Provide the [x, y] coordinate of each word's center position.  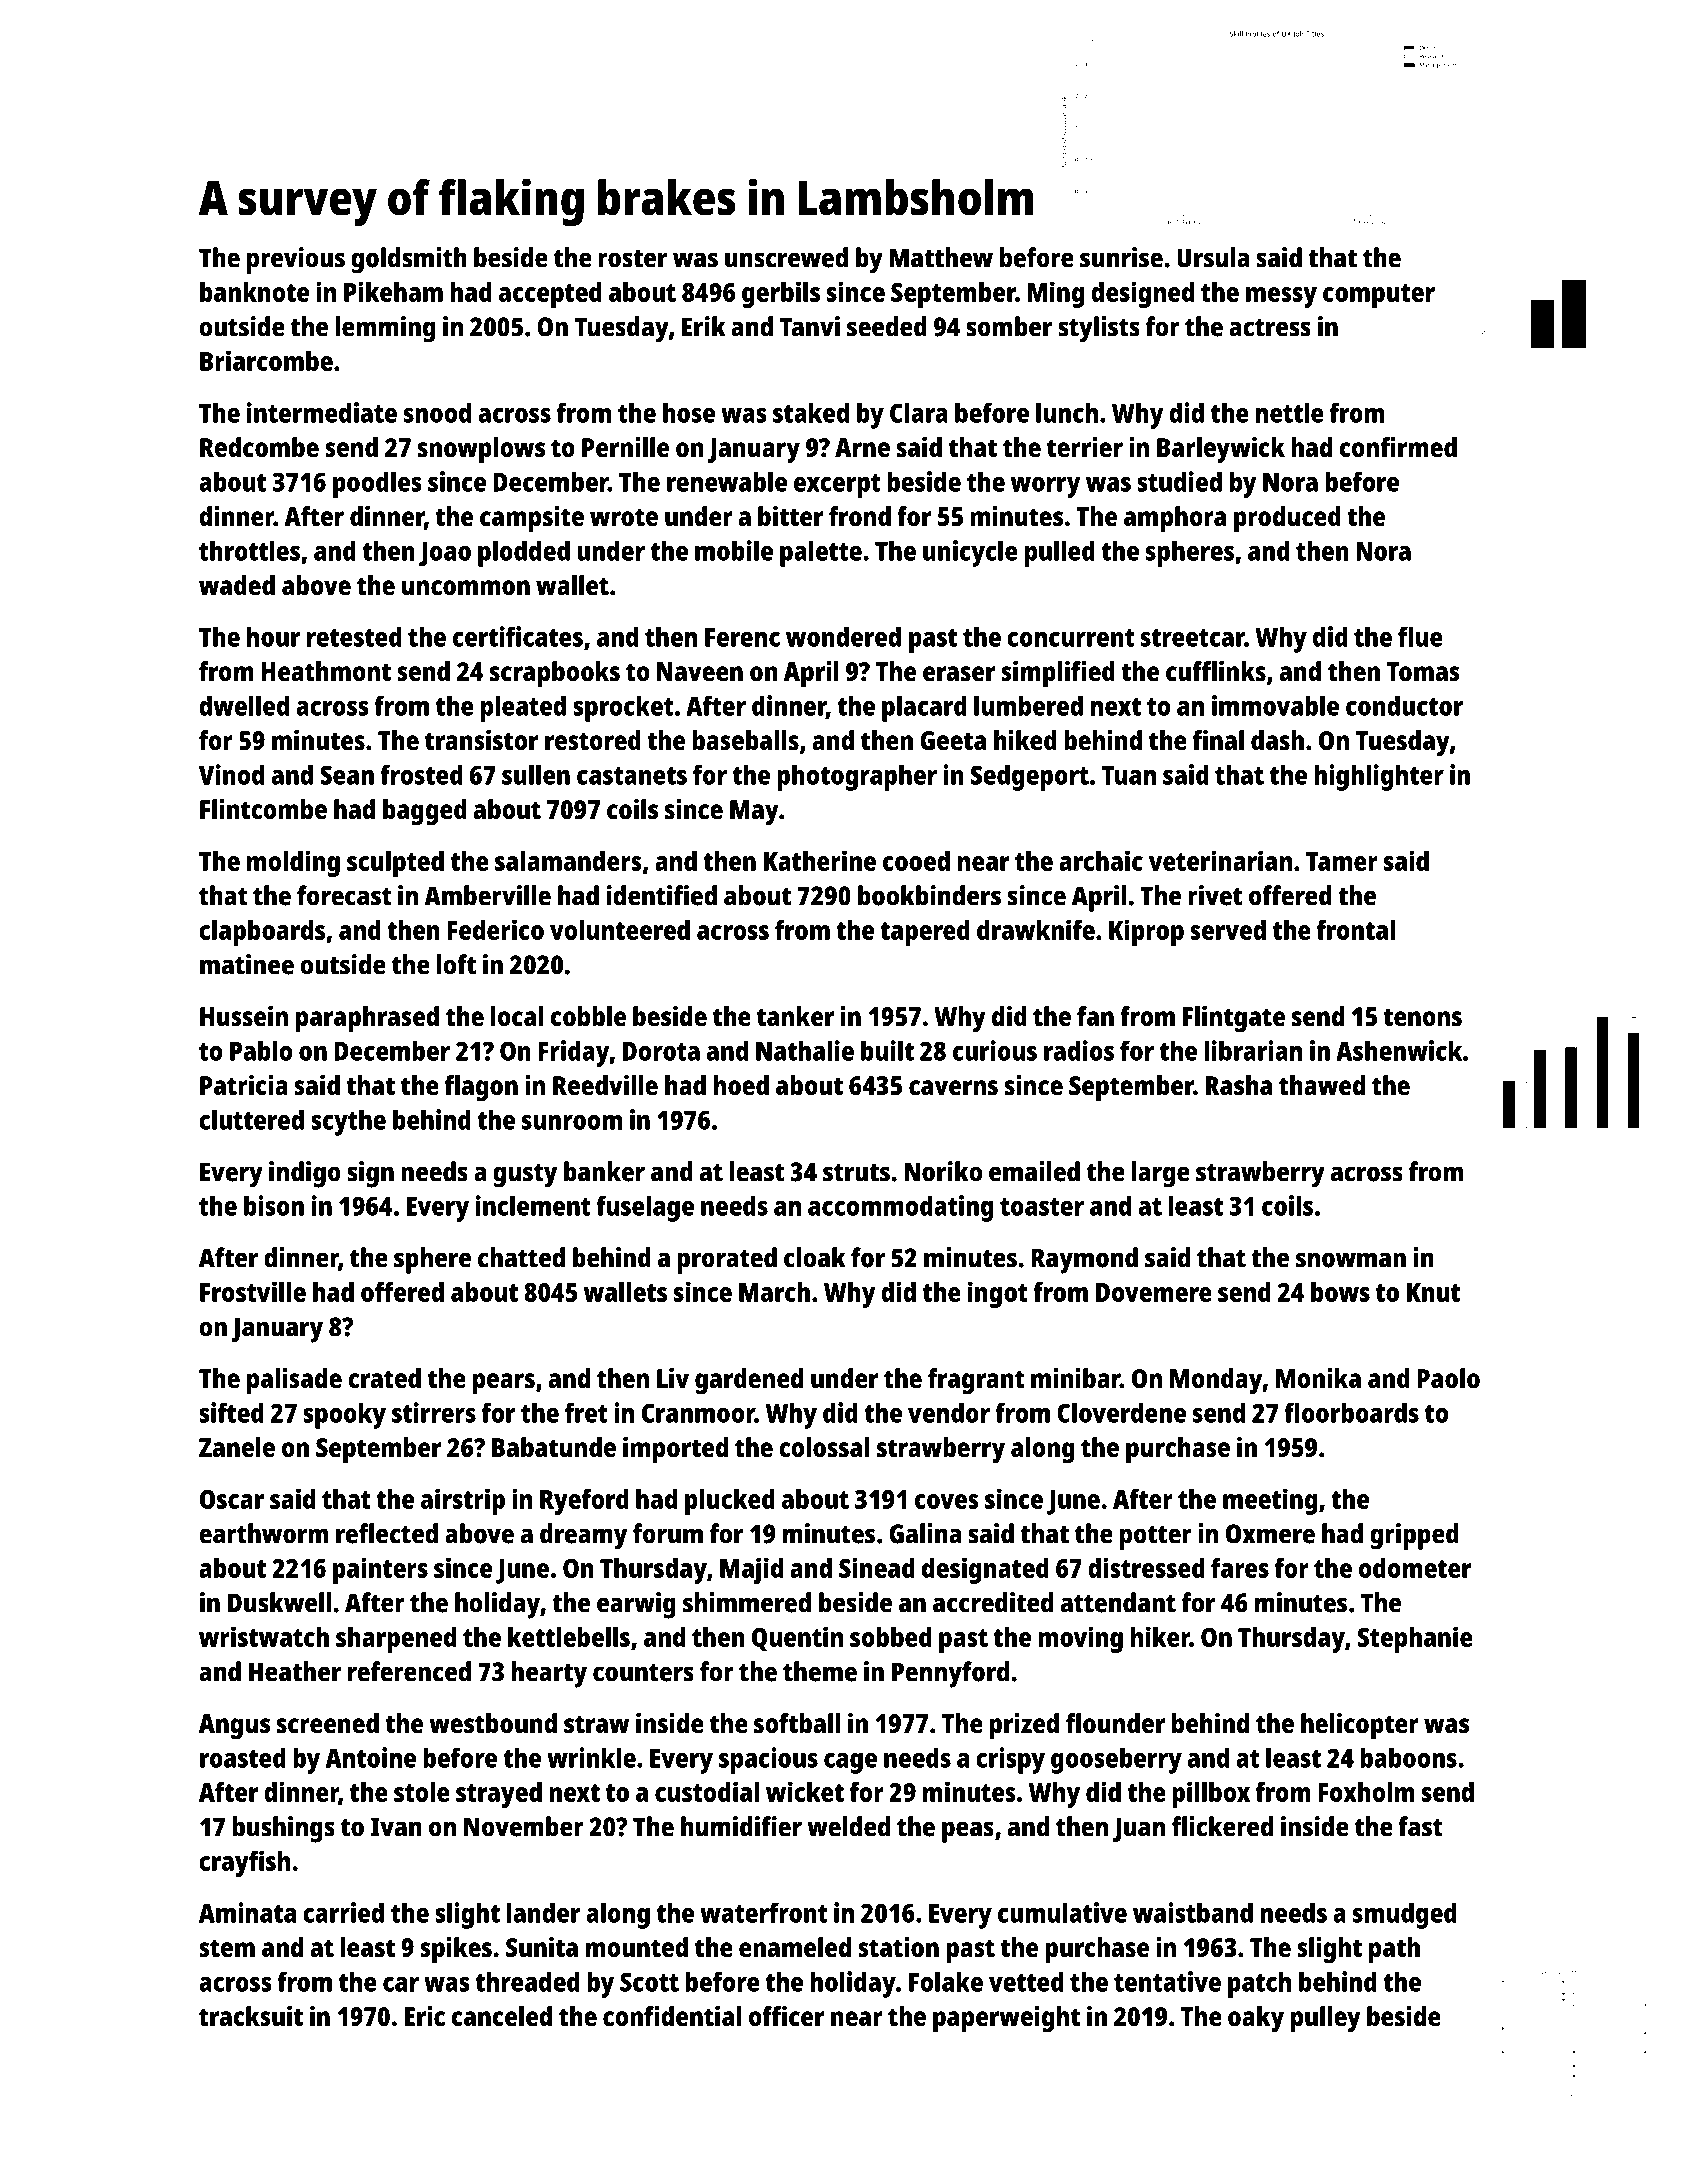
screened [328, 1723]
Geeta [953, 741]
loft [456, 964]
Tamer [1342, 861]
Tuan [1129, 775]
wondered [843, 636]
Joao [445, 554]
